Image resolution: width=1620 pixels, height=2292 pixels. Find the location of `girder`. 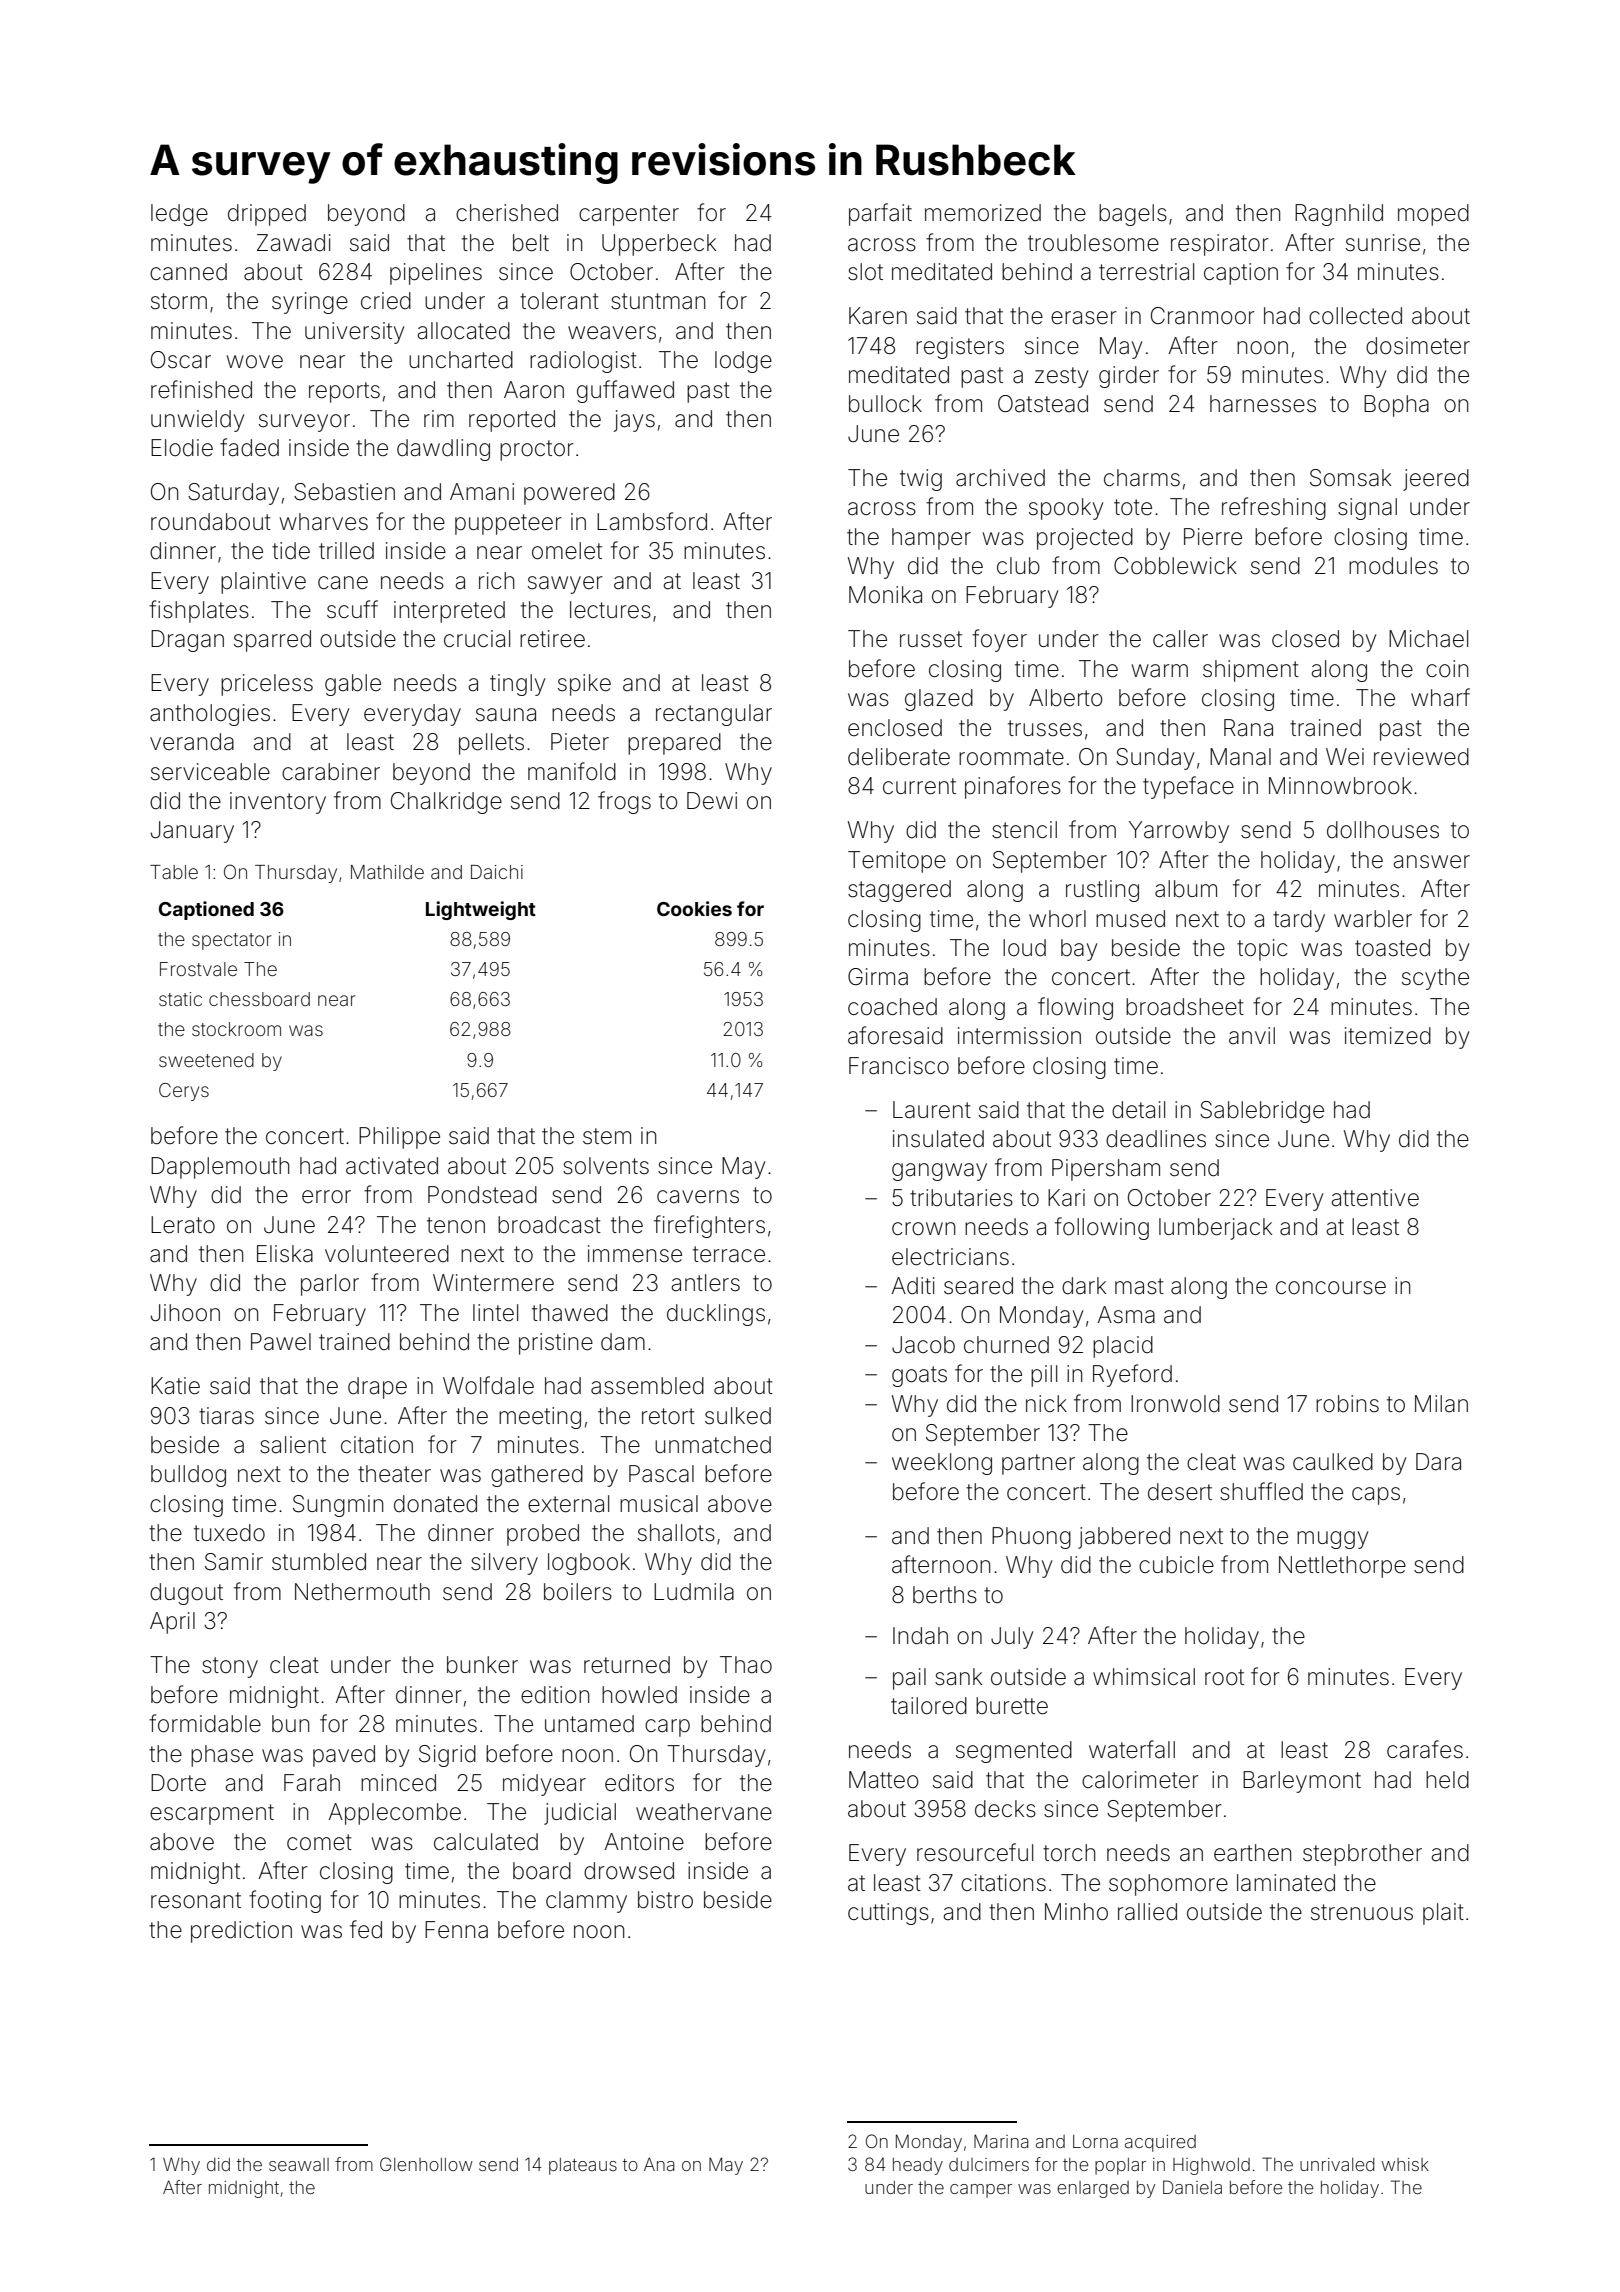

girder is located at coordinates (1129, 377).
